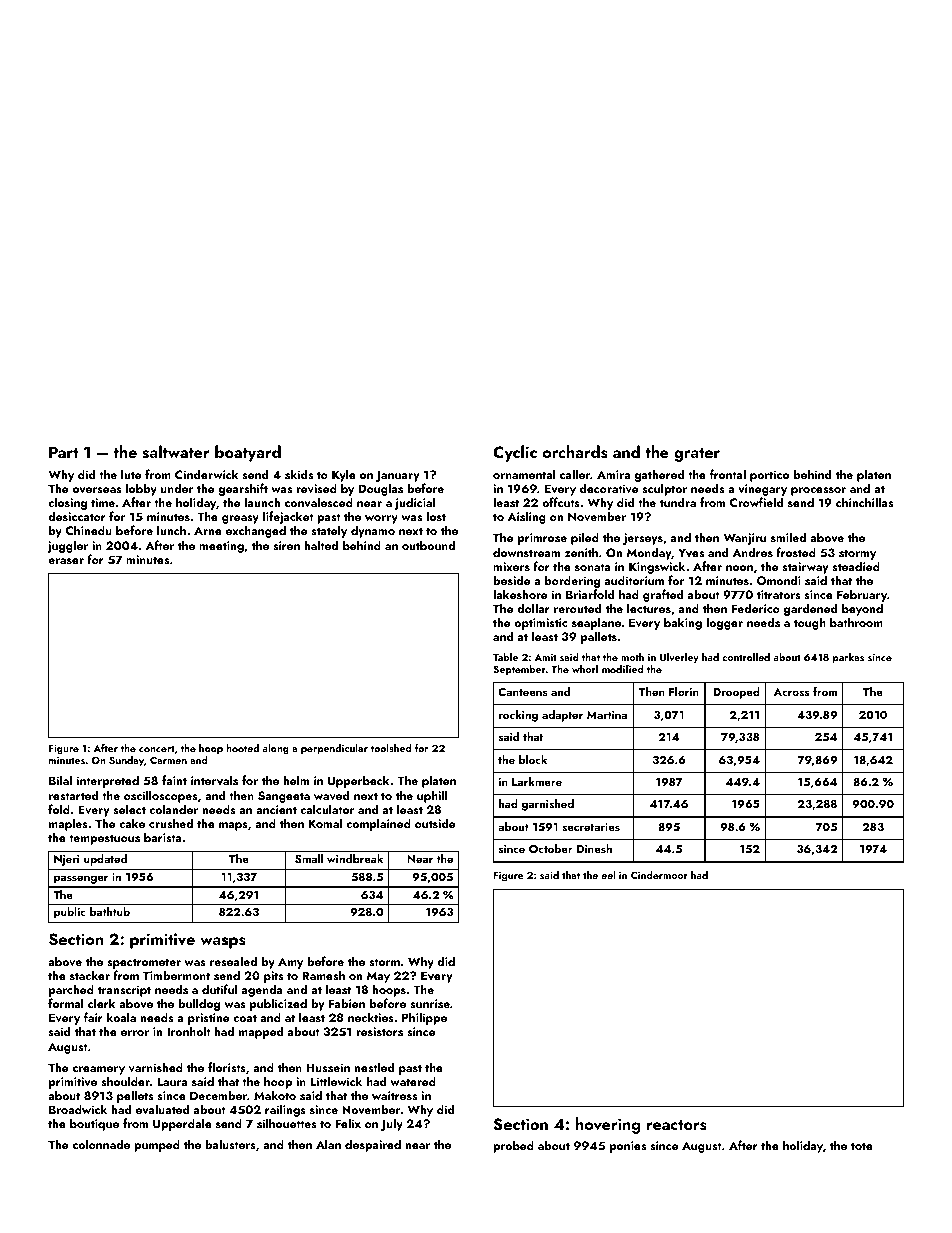  Describe the element at coordinates (157, 1145) in the page. I see `pumped` at that location.
